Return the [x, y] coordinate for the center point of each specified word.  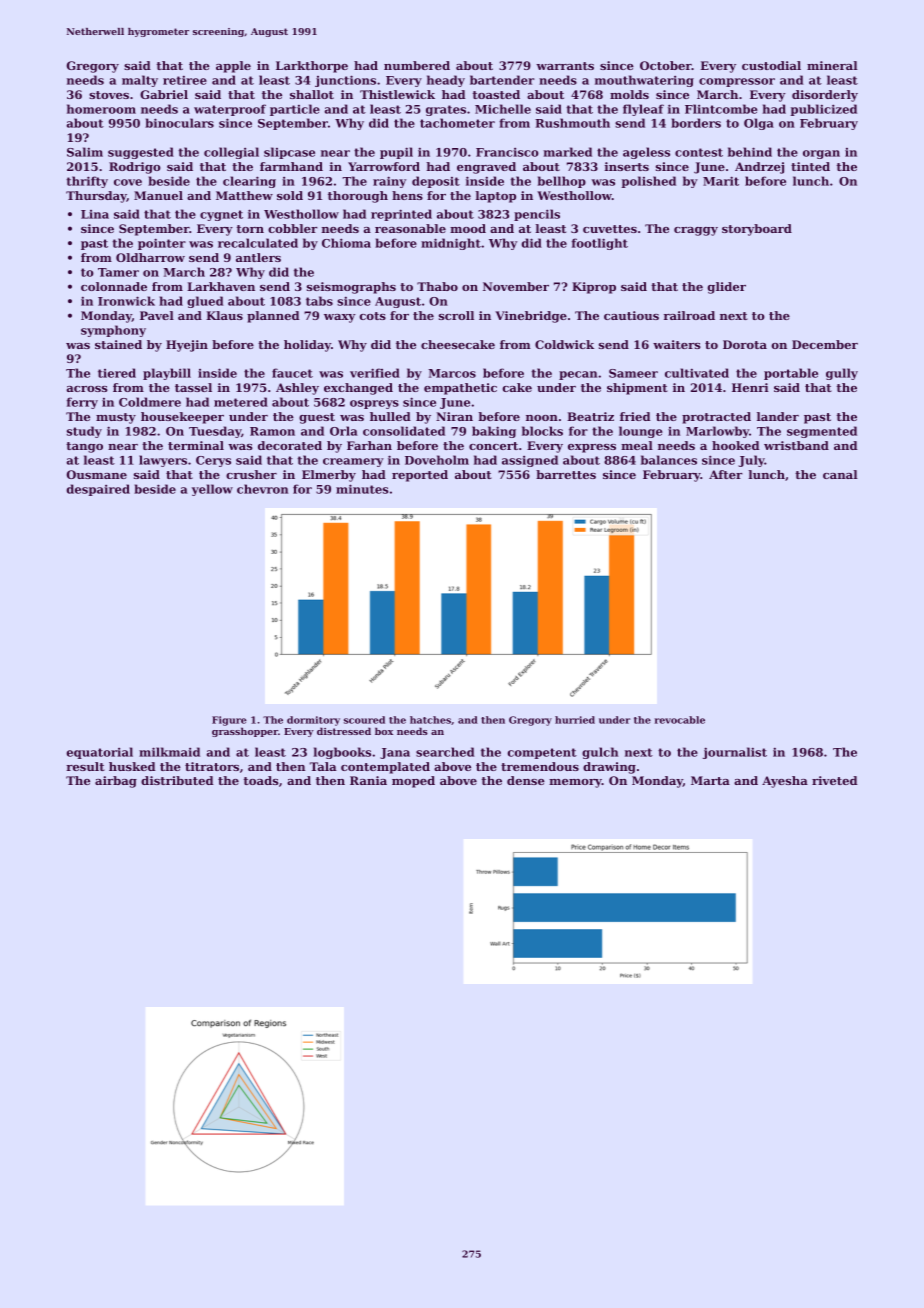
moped [413, 782]
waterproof [230, 110]
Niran [454, 416]
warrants [565, 66]
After [726, 474]
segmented [822, 432]
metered [241, 402]
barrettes [566, 474]
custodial [771, 65]
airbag [116, 782]
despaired [98, 490]
